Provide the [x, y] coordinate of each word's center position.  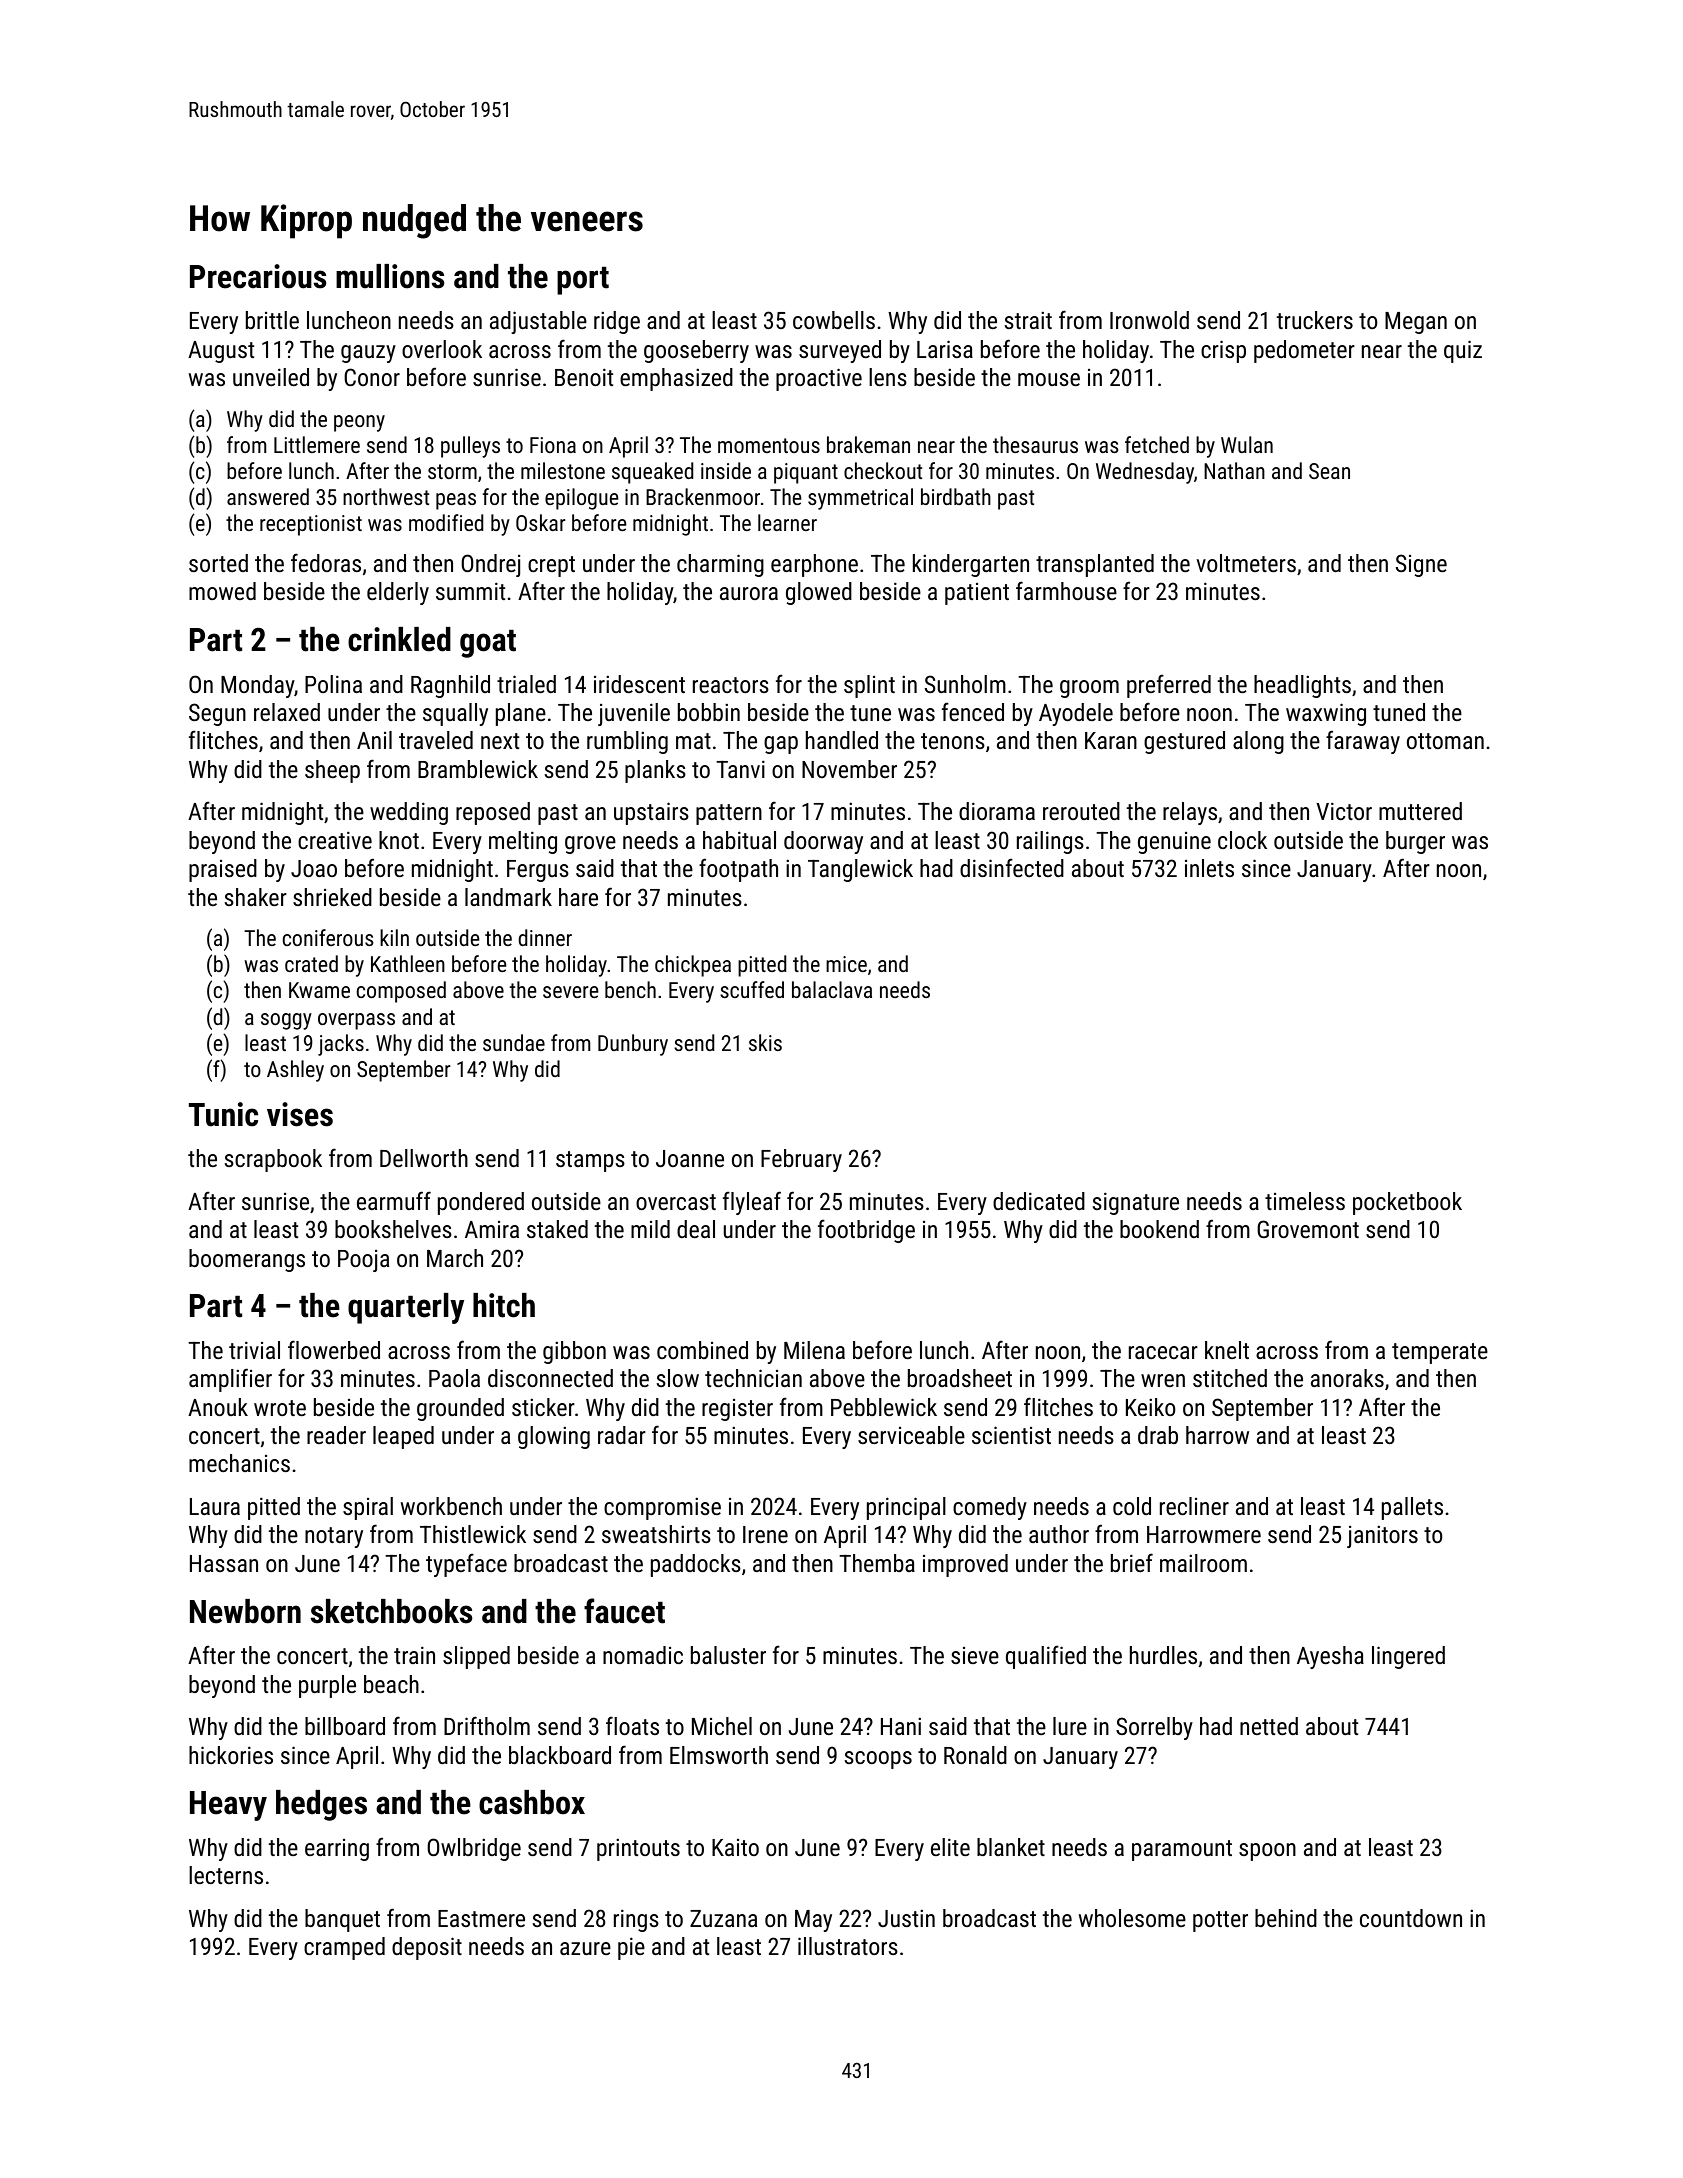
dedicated [1039, 1201]
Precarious [258, 276]
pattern [729, 814]
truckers [1315, 320]
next [500, 741]
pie [631, 1948]
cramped [344, 1948]
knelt [1227, 1350]
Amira [492, 1229]
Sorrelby [1154, 1728]
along [1258, 742]
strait [1028, 320]
